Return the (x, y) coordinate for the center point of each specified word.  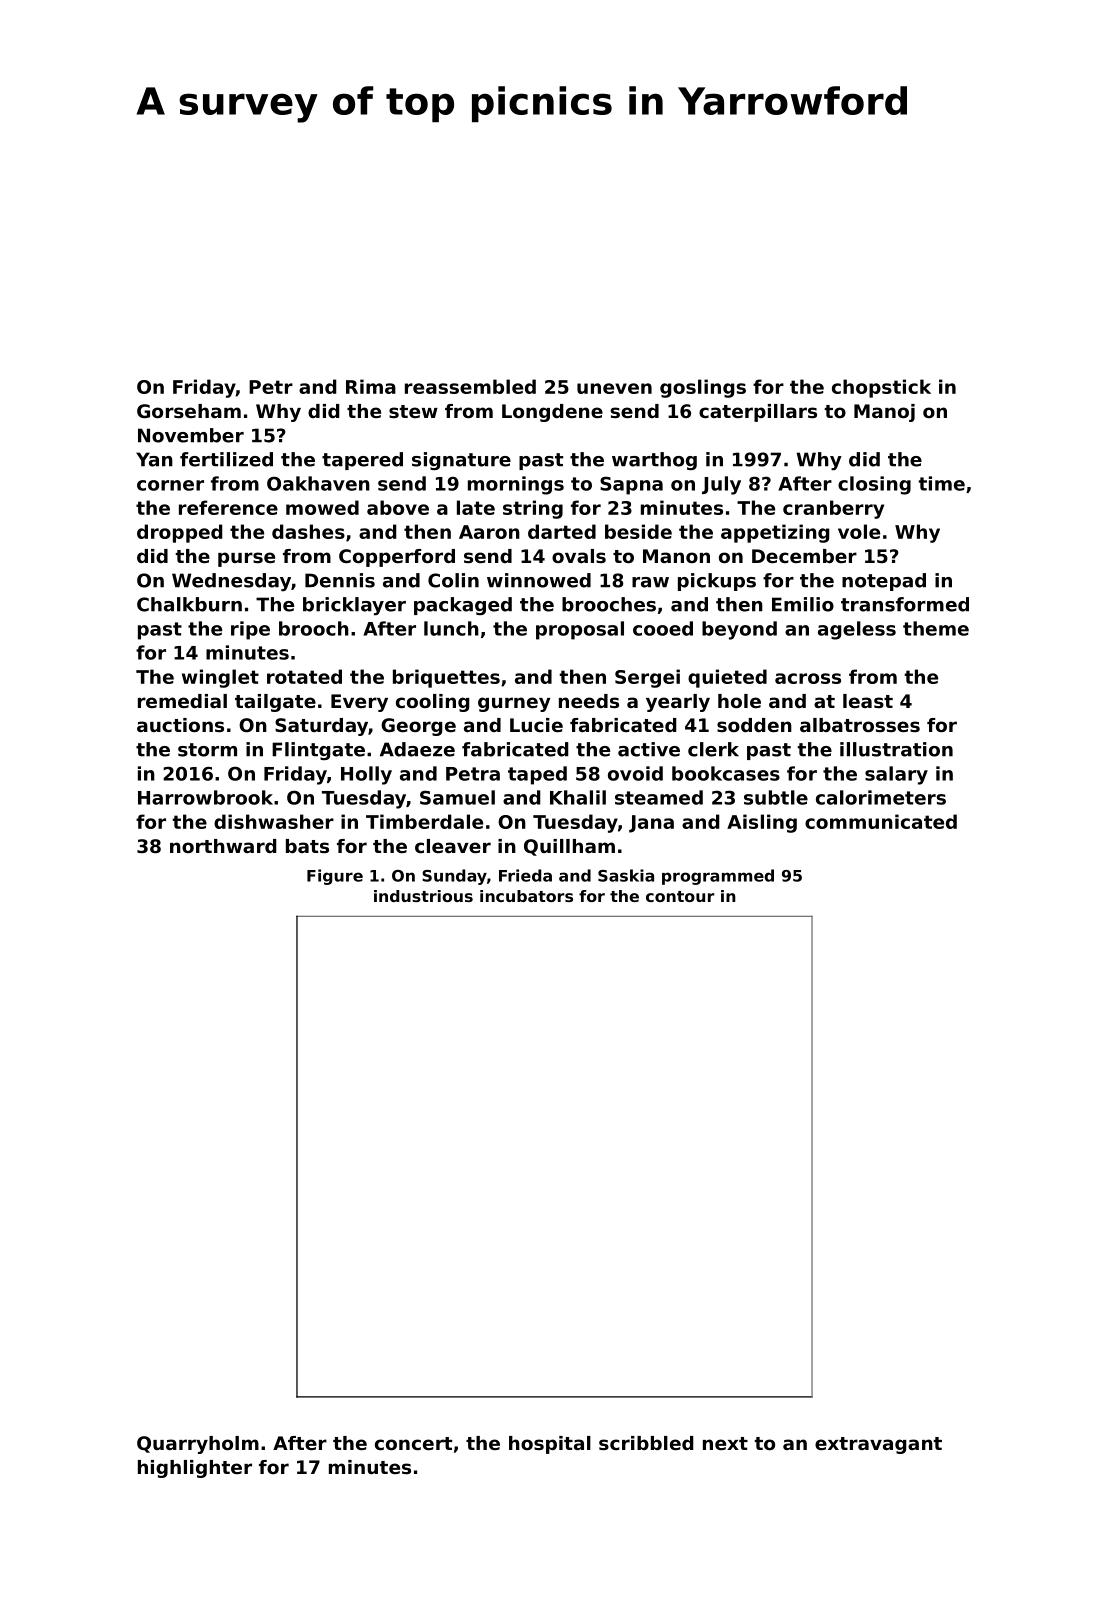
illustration (896, 749)
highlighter (195, 1469)
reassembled (470, 386)
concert (413, 1443)
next (725, 1443)
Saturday (321, 727)
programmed (718, 877)
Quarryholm (198, 1445)
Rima (371, 386)
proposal (580, 630)
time (941, 483)
